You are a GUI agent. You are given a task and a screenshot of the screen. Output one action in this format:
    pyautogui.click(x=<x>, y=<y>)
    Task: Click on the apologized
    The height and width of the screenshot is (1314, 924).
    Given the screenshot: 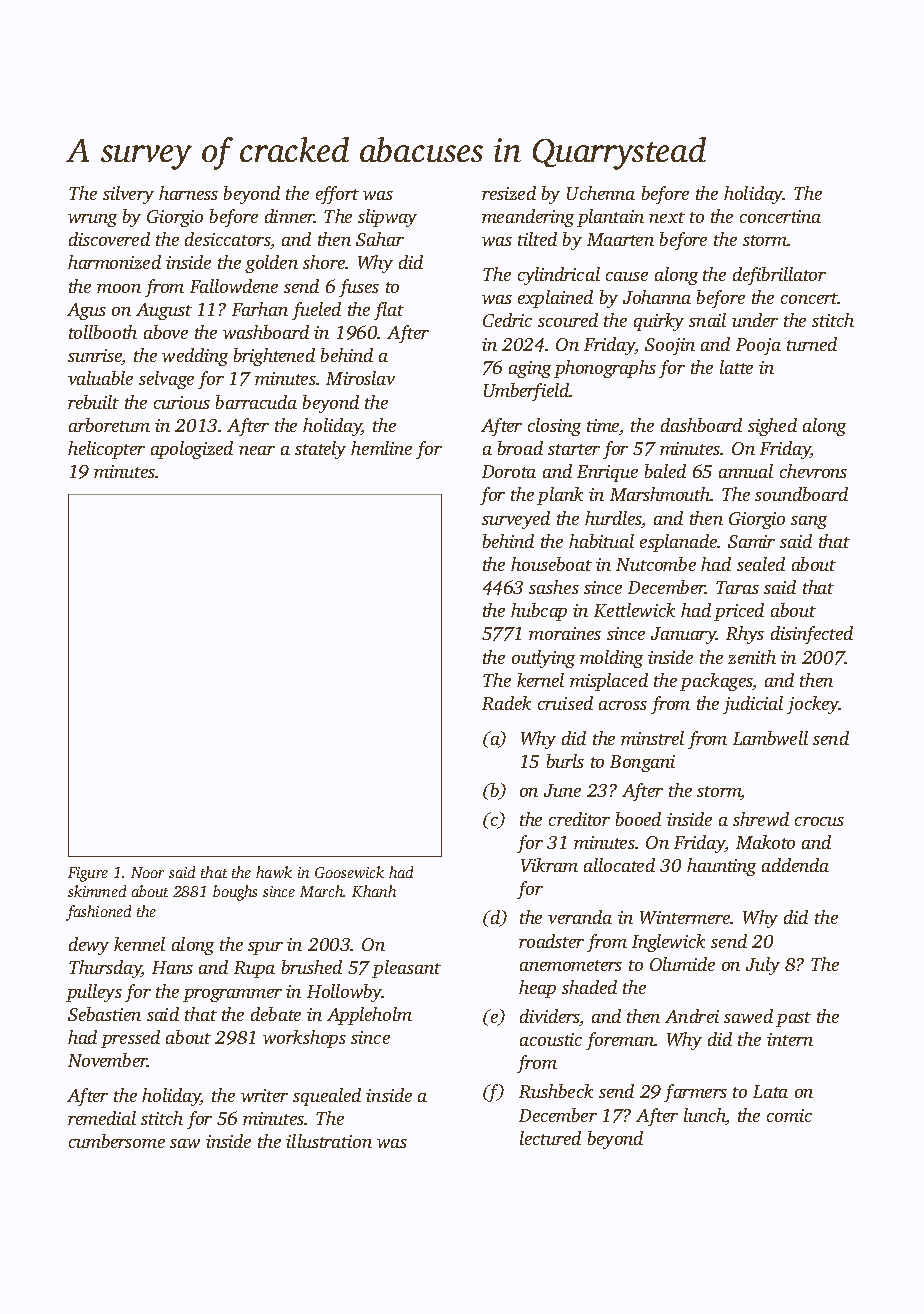 What is the action you would take?
    pyautogui.click(x=192, y=450)
